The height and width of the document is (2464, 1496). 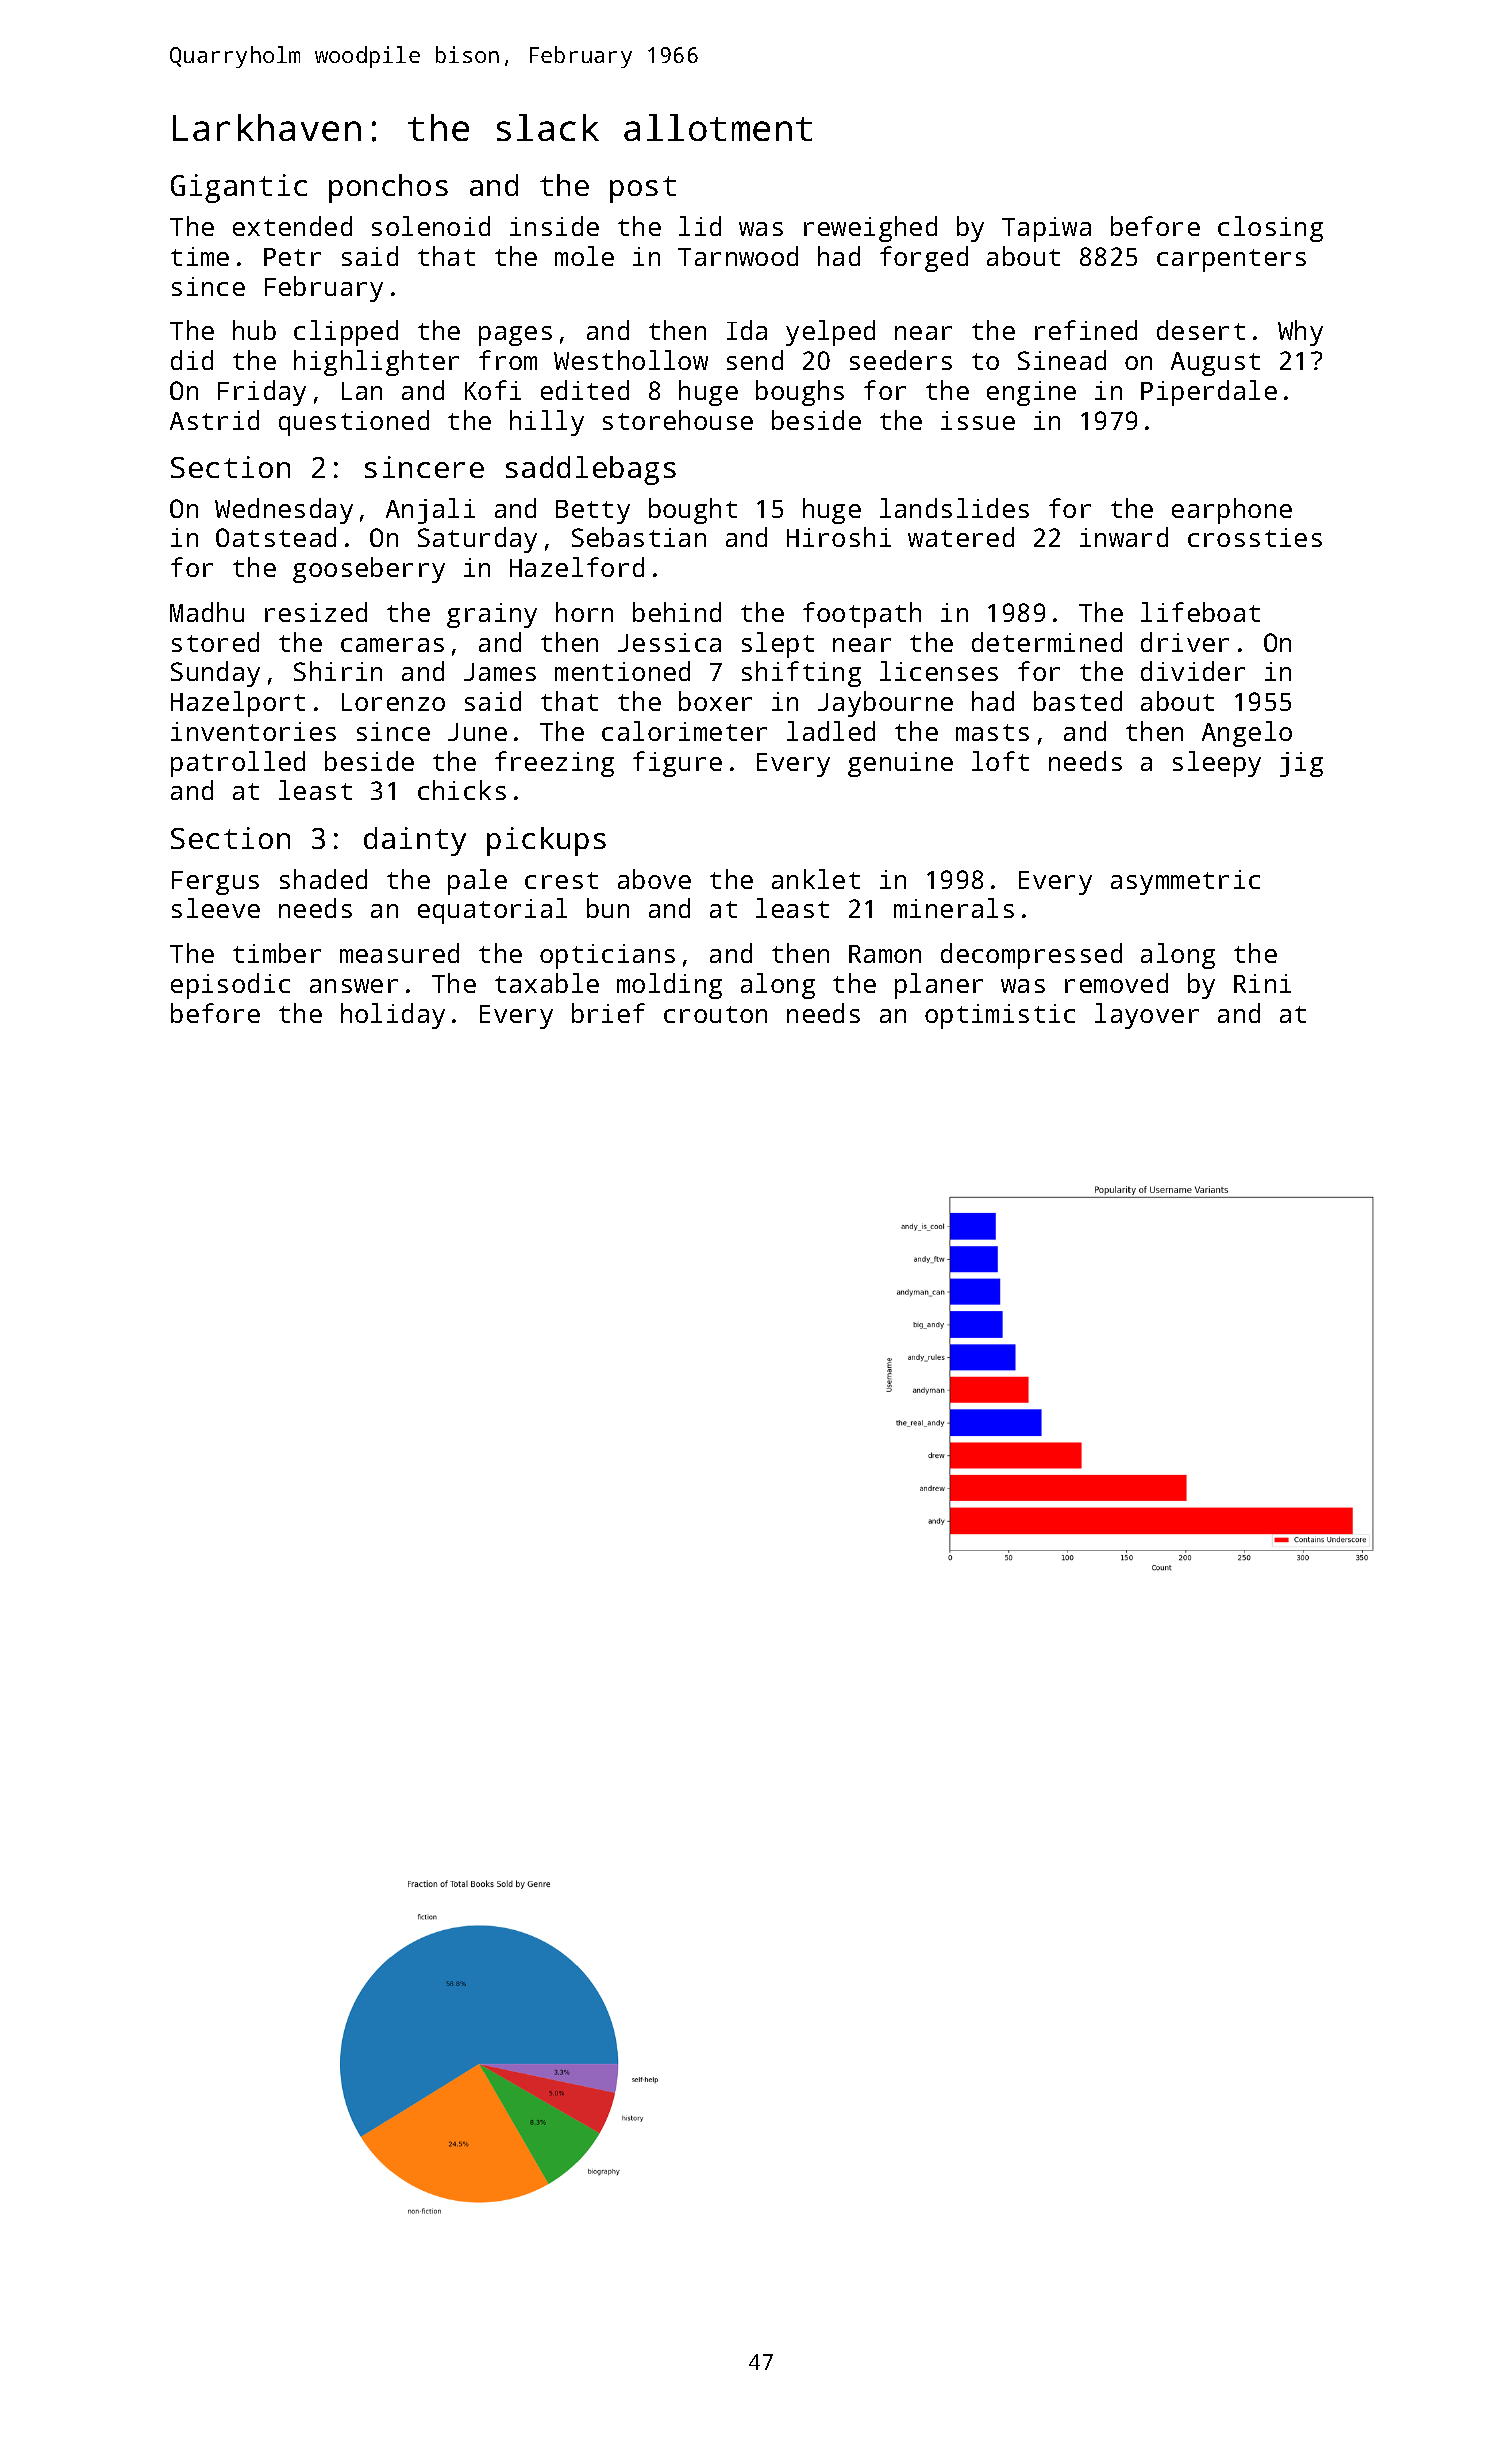 I want to click on solenoid, so click(x=431, y=226).
